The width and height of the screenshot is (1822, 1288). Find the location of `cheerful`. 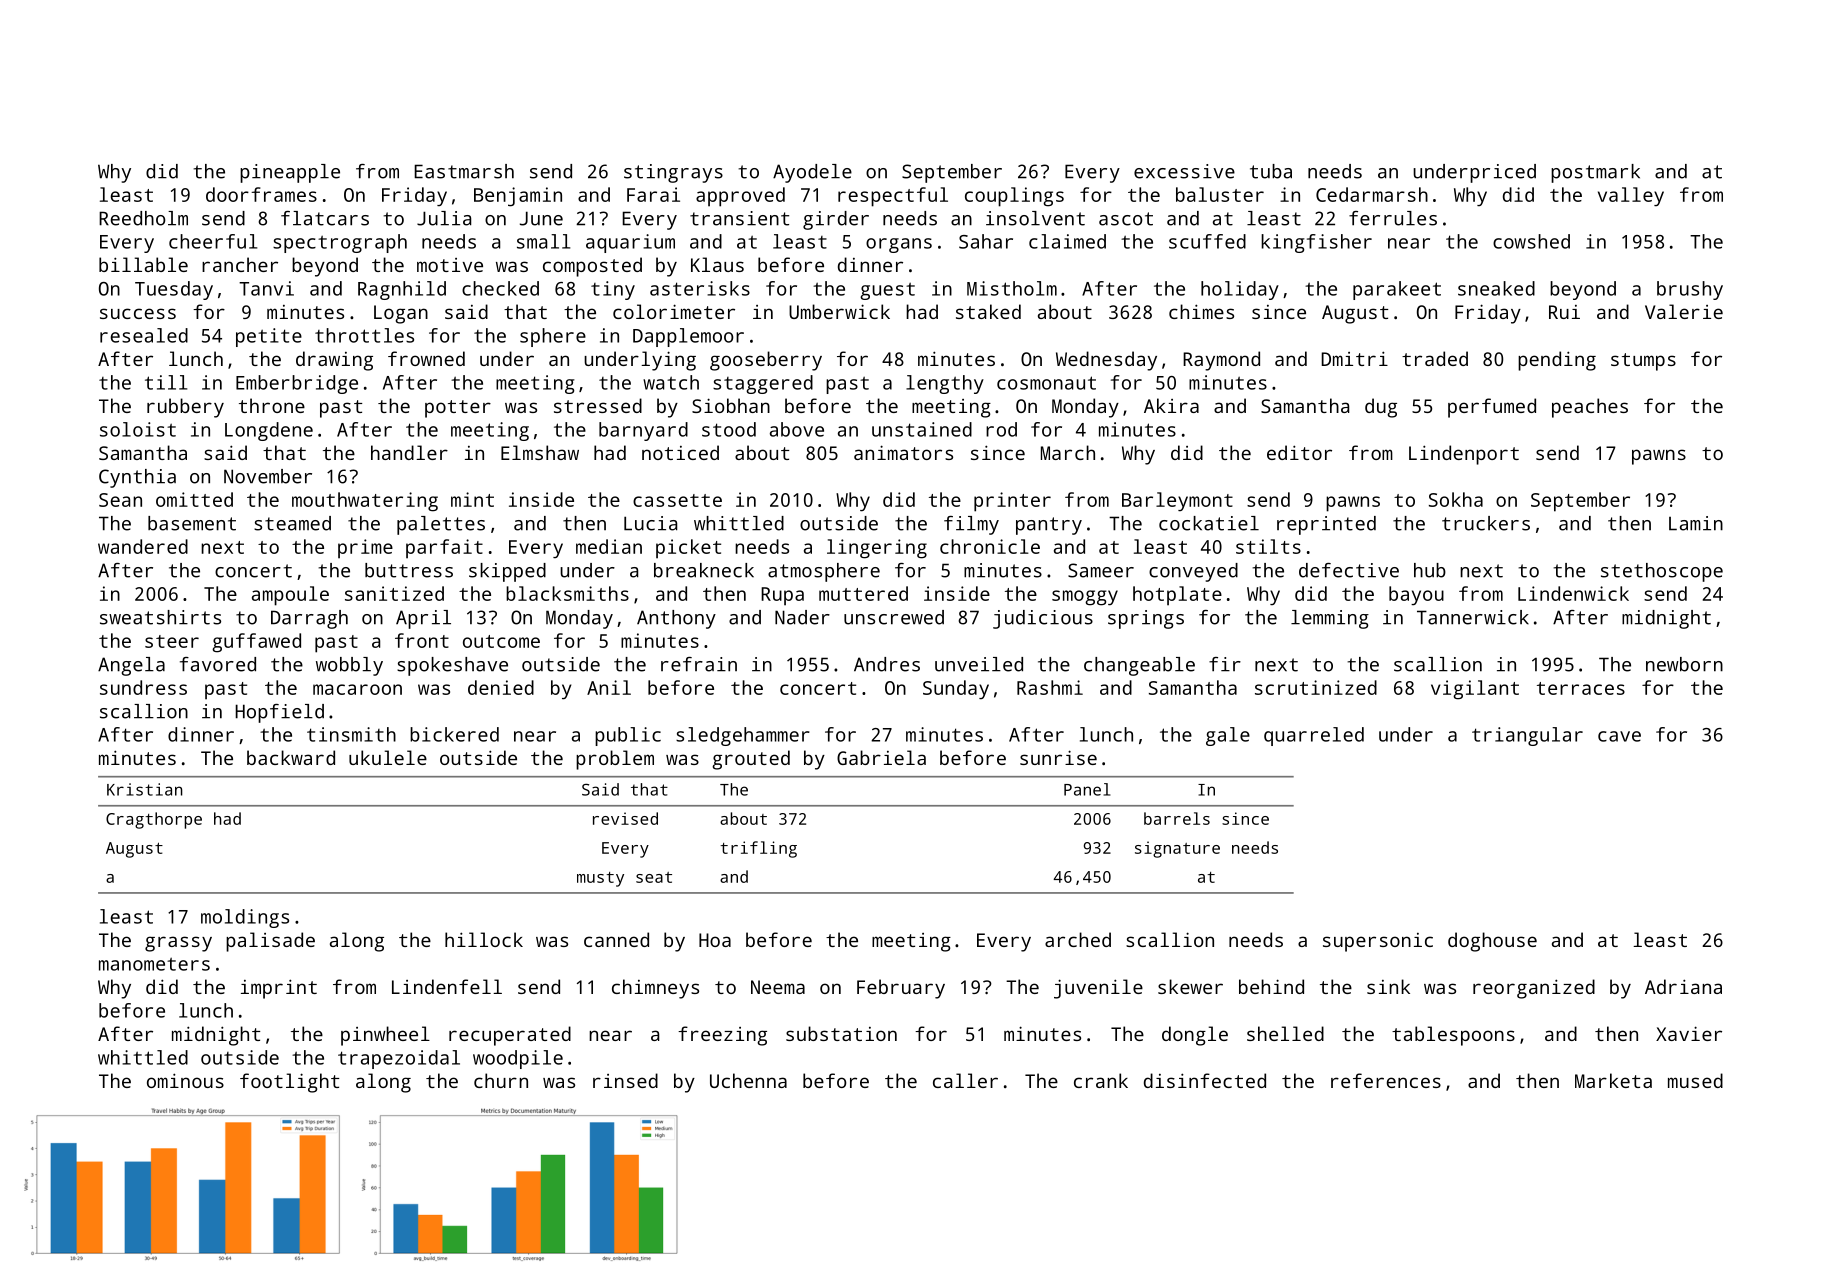

cheerful is located at coordinates (213, 241).
